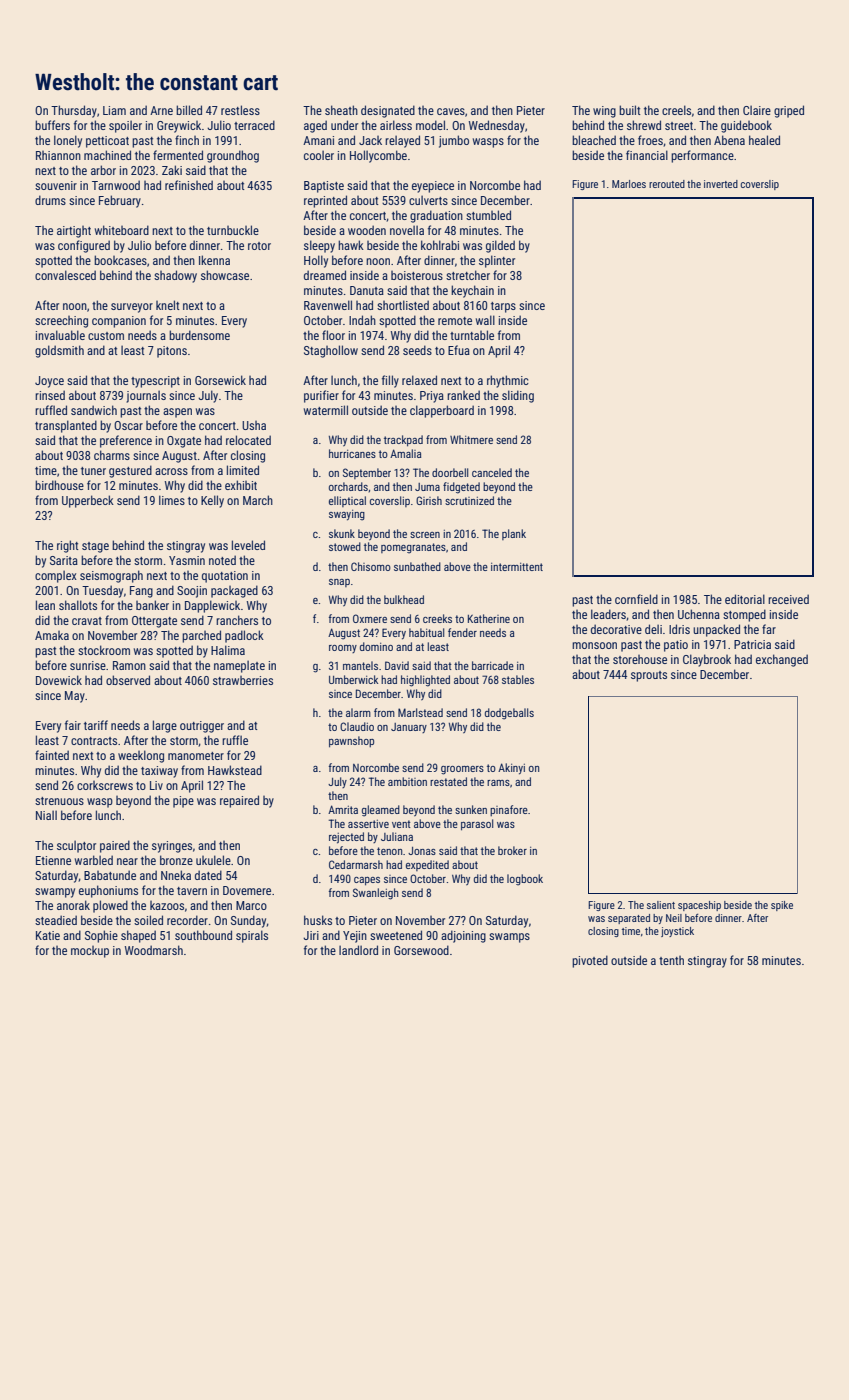  I want to click on sweetened, so click(396, 935).
